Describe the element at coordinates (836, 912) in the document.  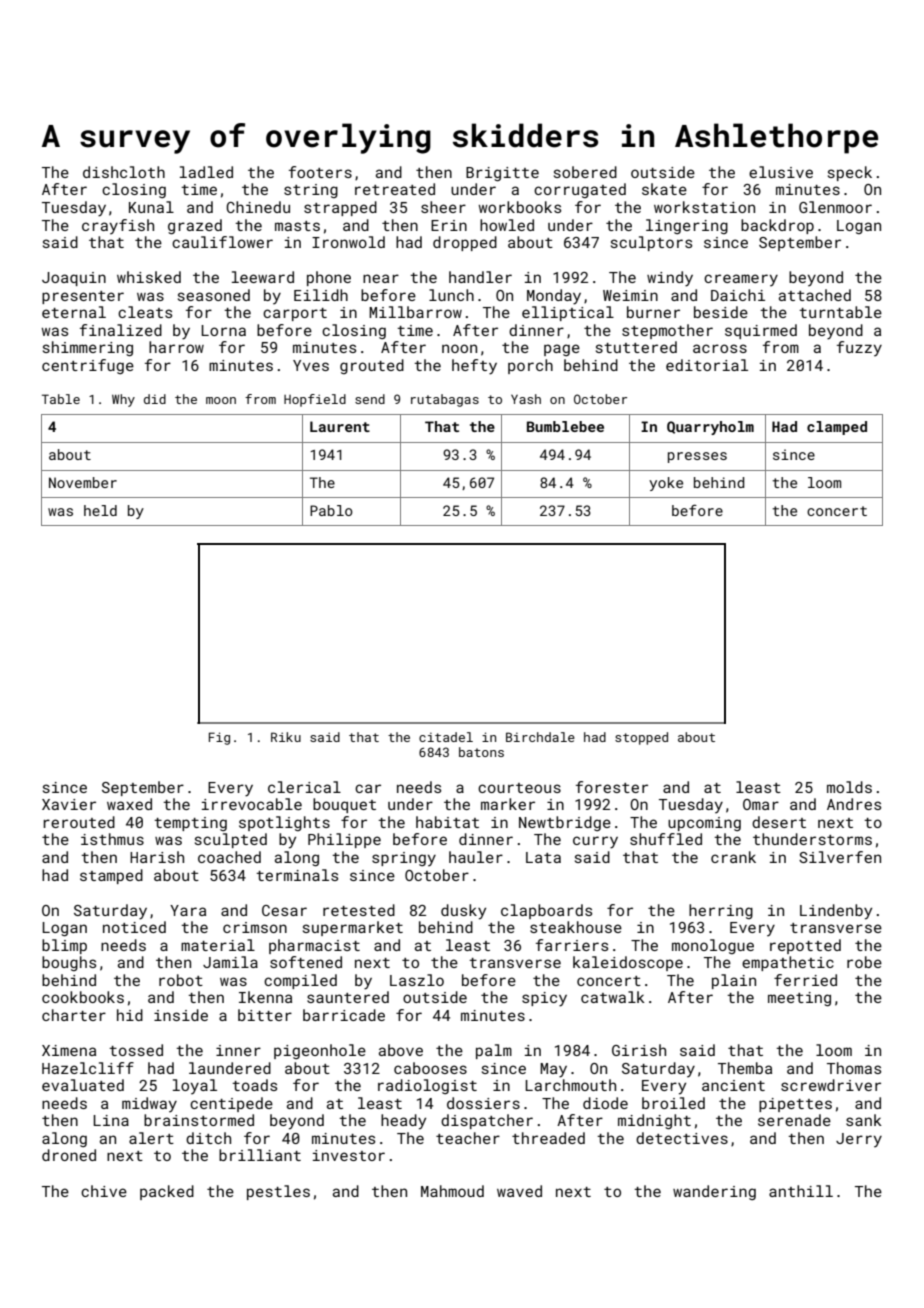
I see `Lindenby` at that location.
